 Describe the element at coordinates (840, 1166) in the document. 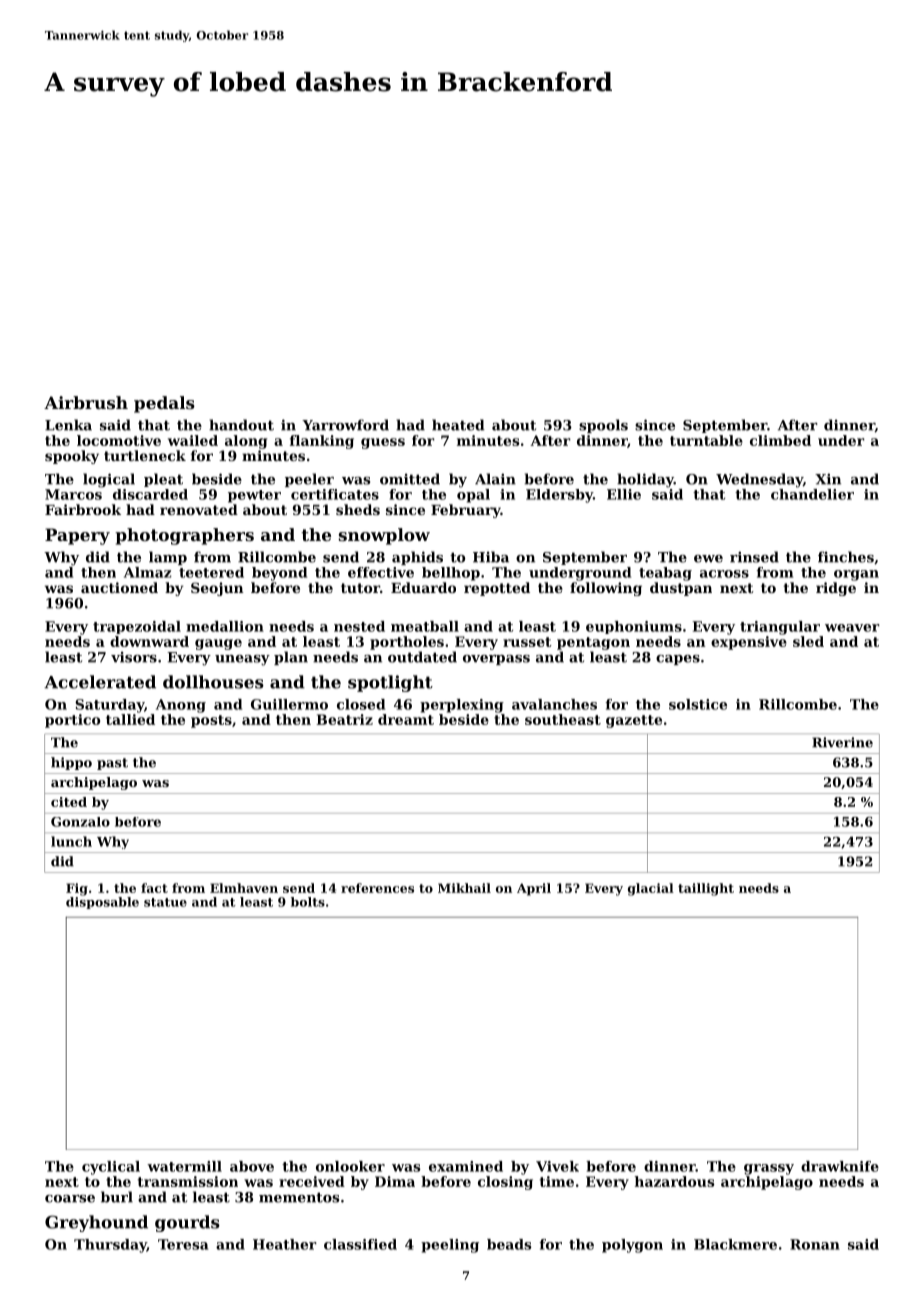

I see `drawknife` at that location.
